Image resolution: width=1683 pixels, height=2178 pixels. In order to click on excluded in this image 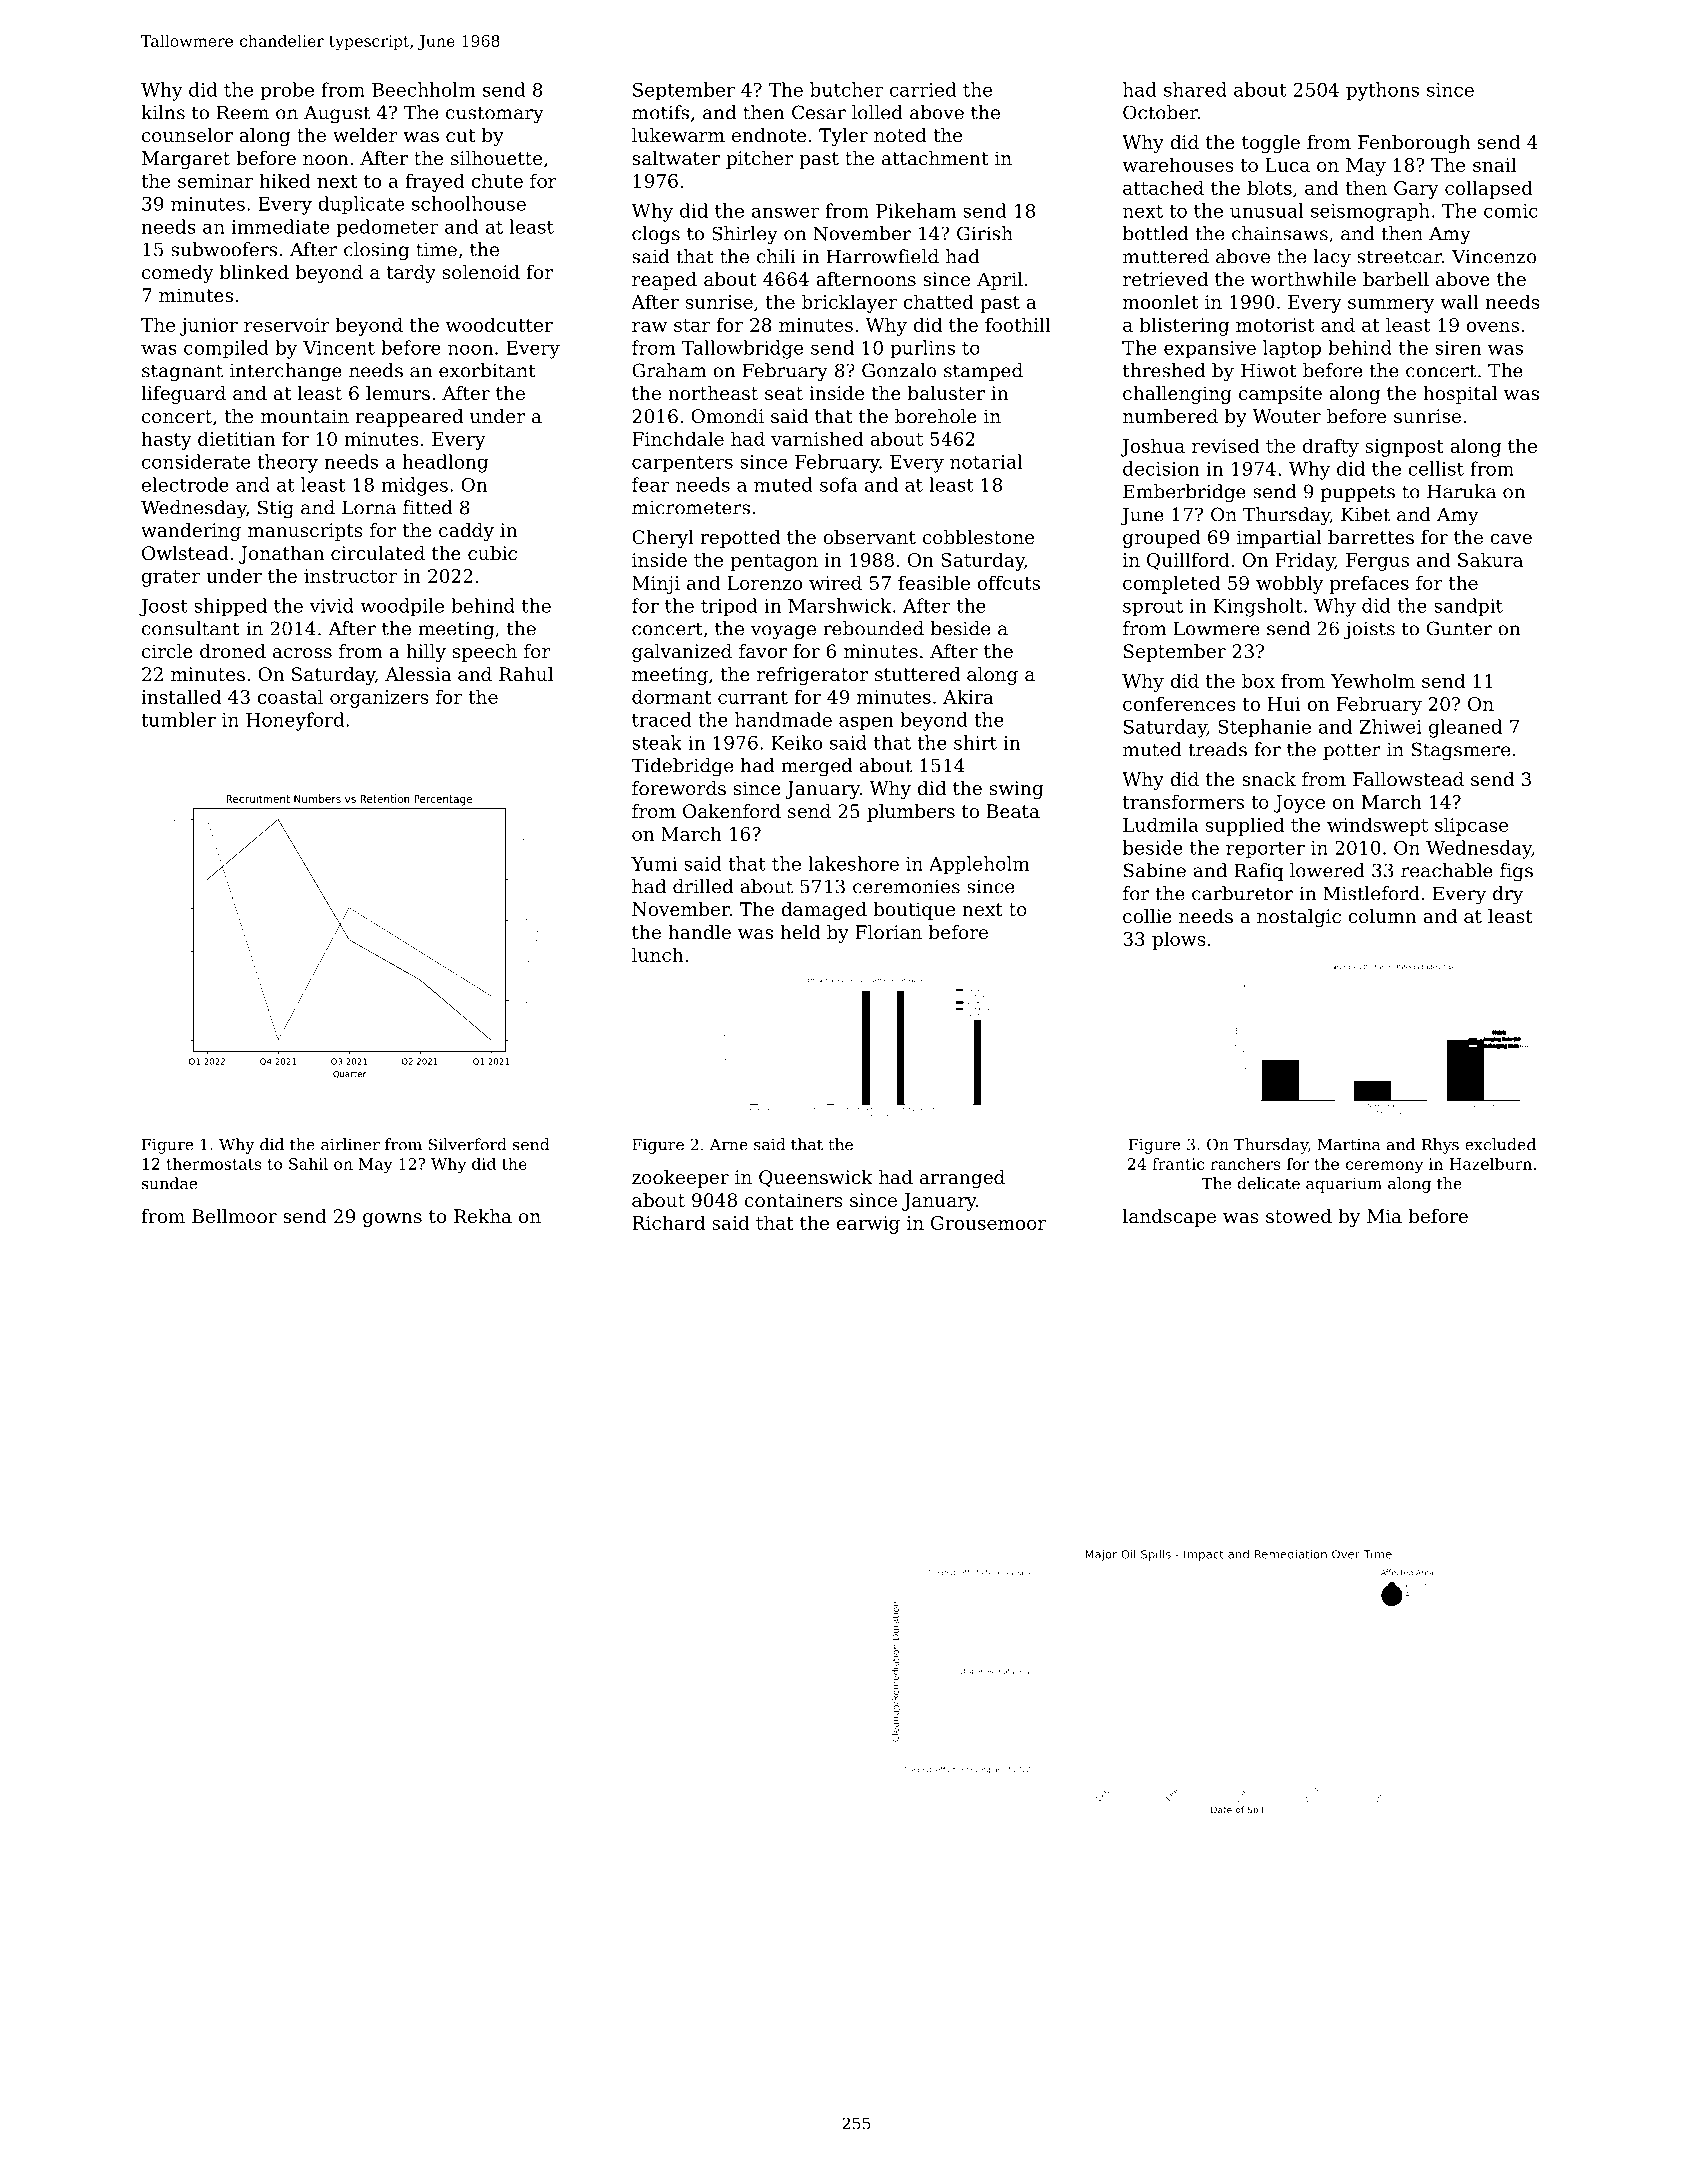, I will do `click(1500, 1144)`.
